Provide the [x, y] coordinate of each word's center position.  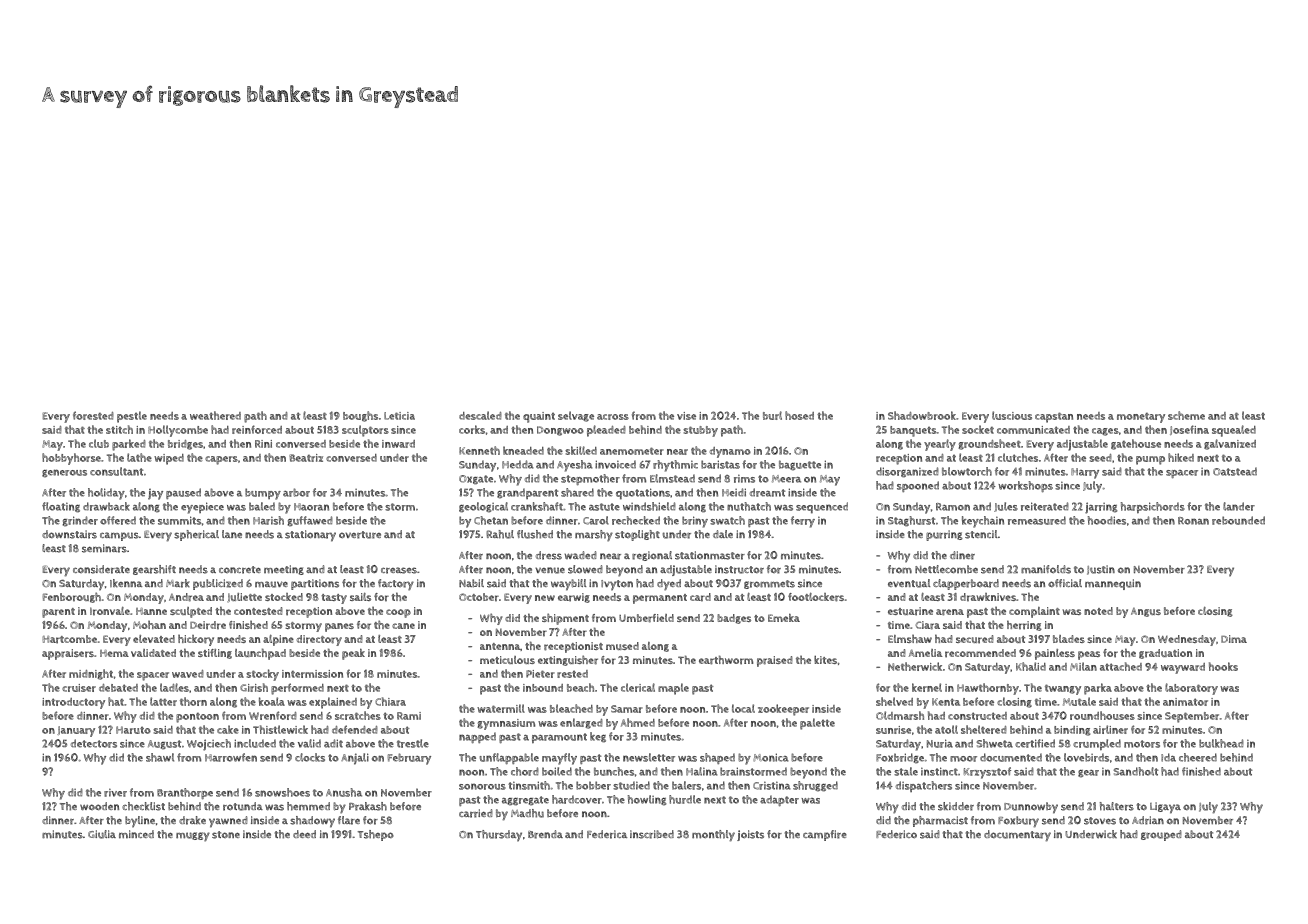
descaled [480, 415]
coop [398, 613]
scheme [1186, 415]
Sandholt [1135, 771]
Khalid [1031, 666]
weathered [215, 415]
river [115, 792]
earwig [574, 598]
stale [906, 771]
